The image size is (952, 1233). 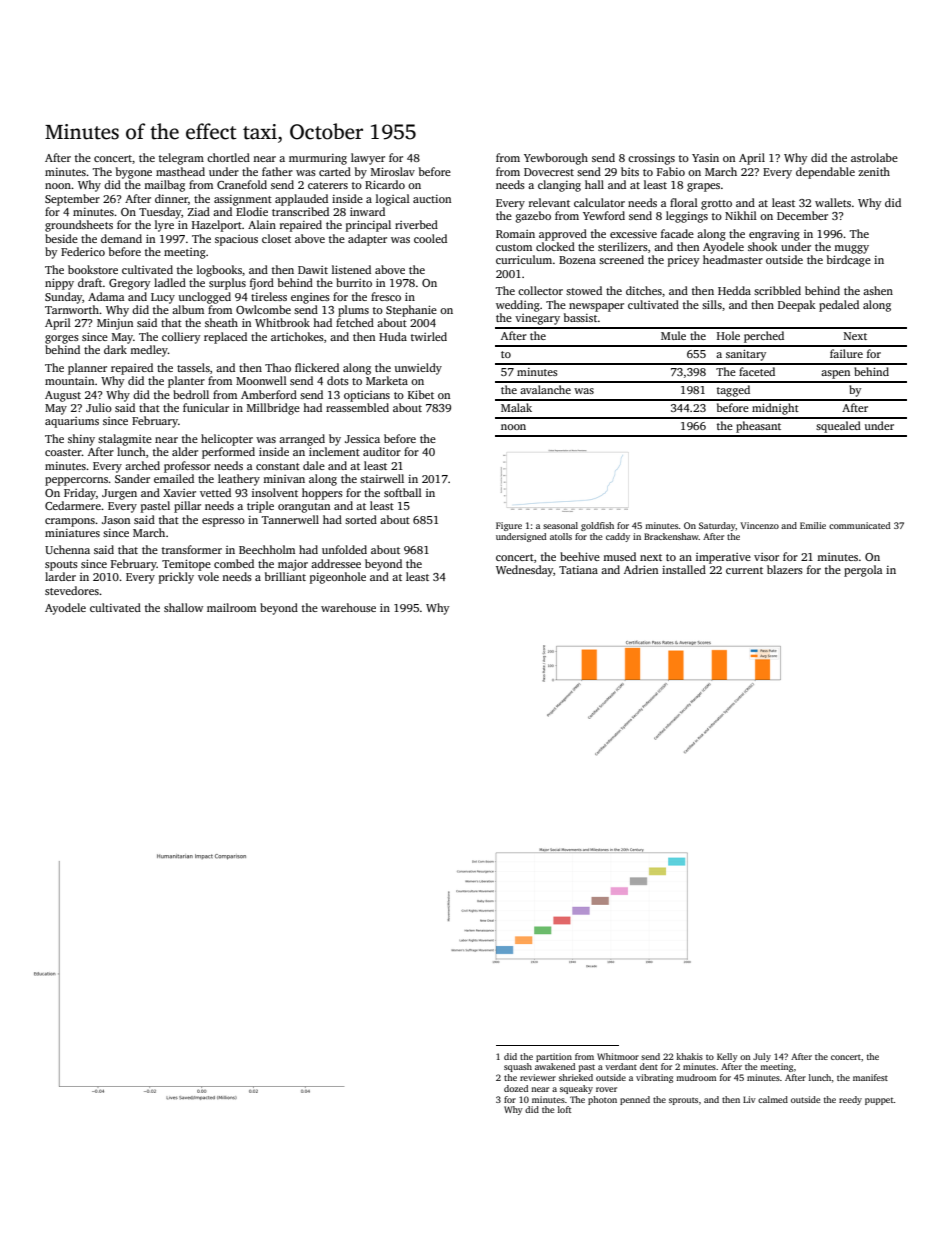 I want to click on dozed, so click(x=516, y=1088).
